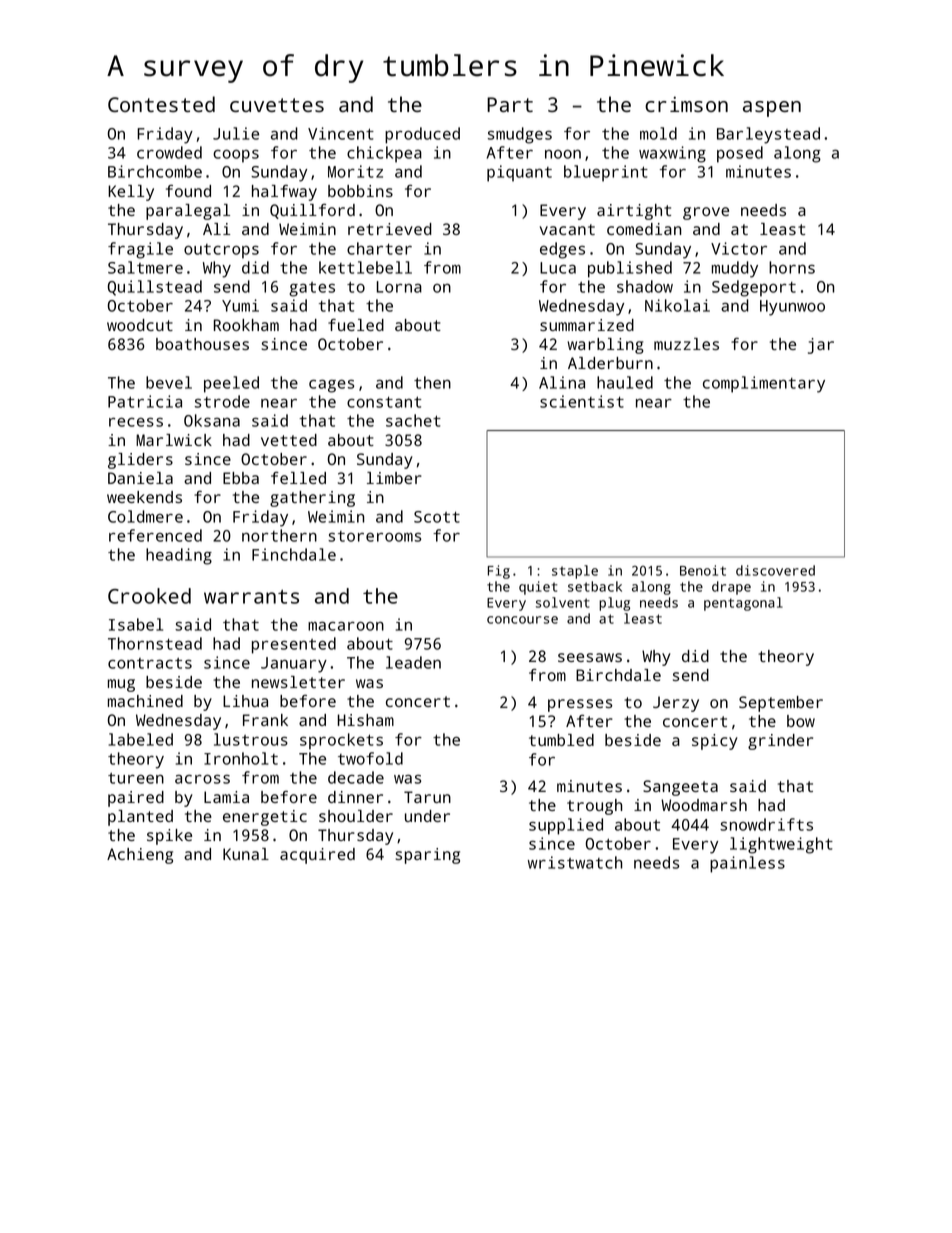 The width and height of the image is (952, 1233). I want to click on complimentary, so click(764, 384).
